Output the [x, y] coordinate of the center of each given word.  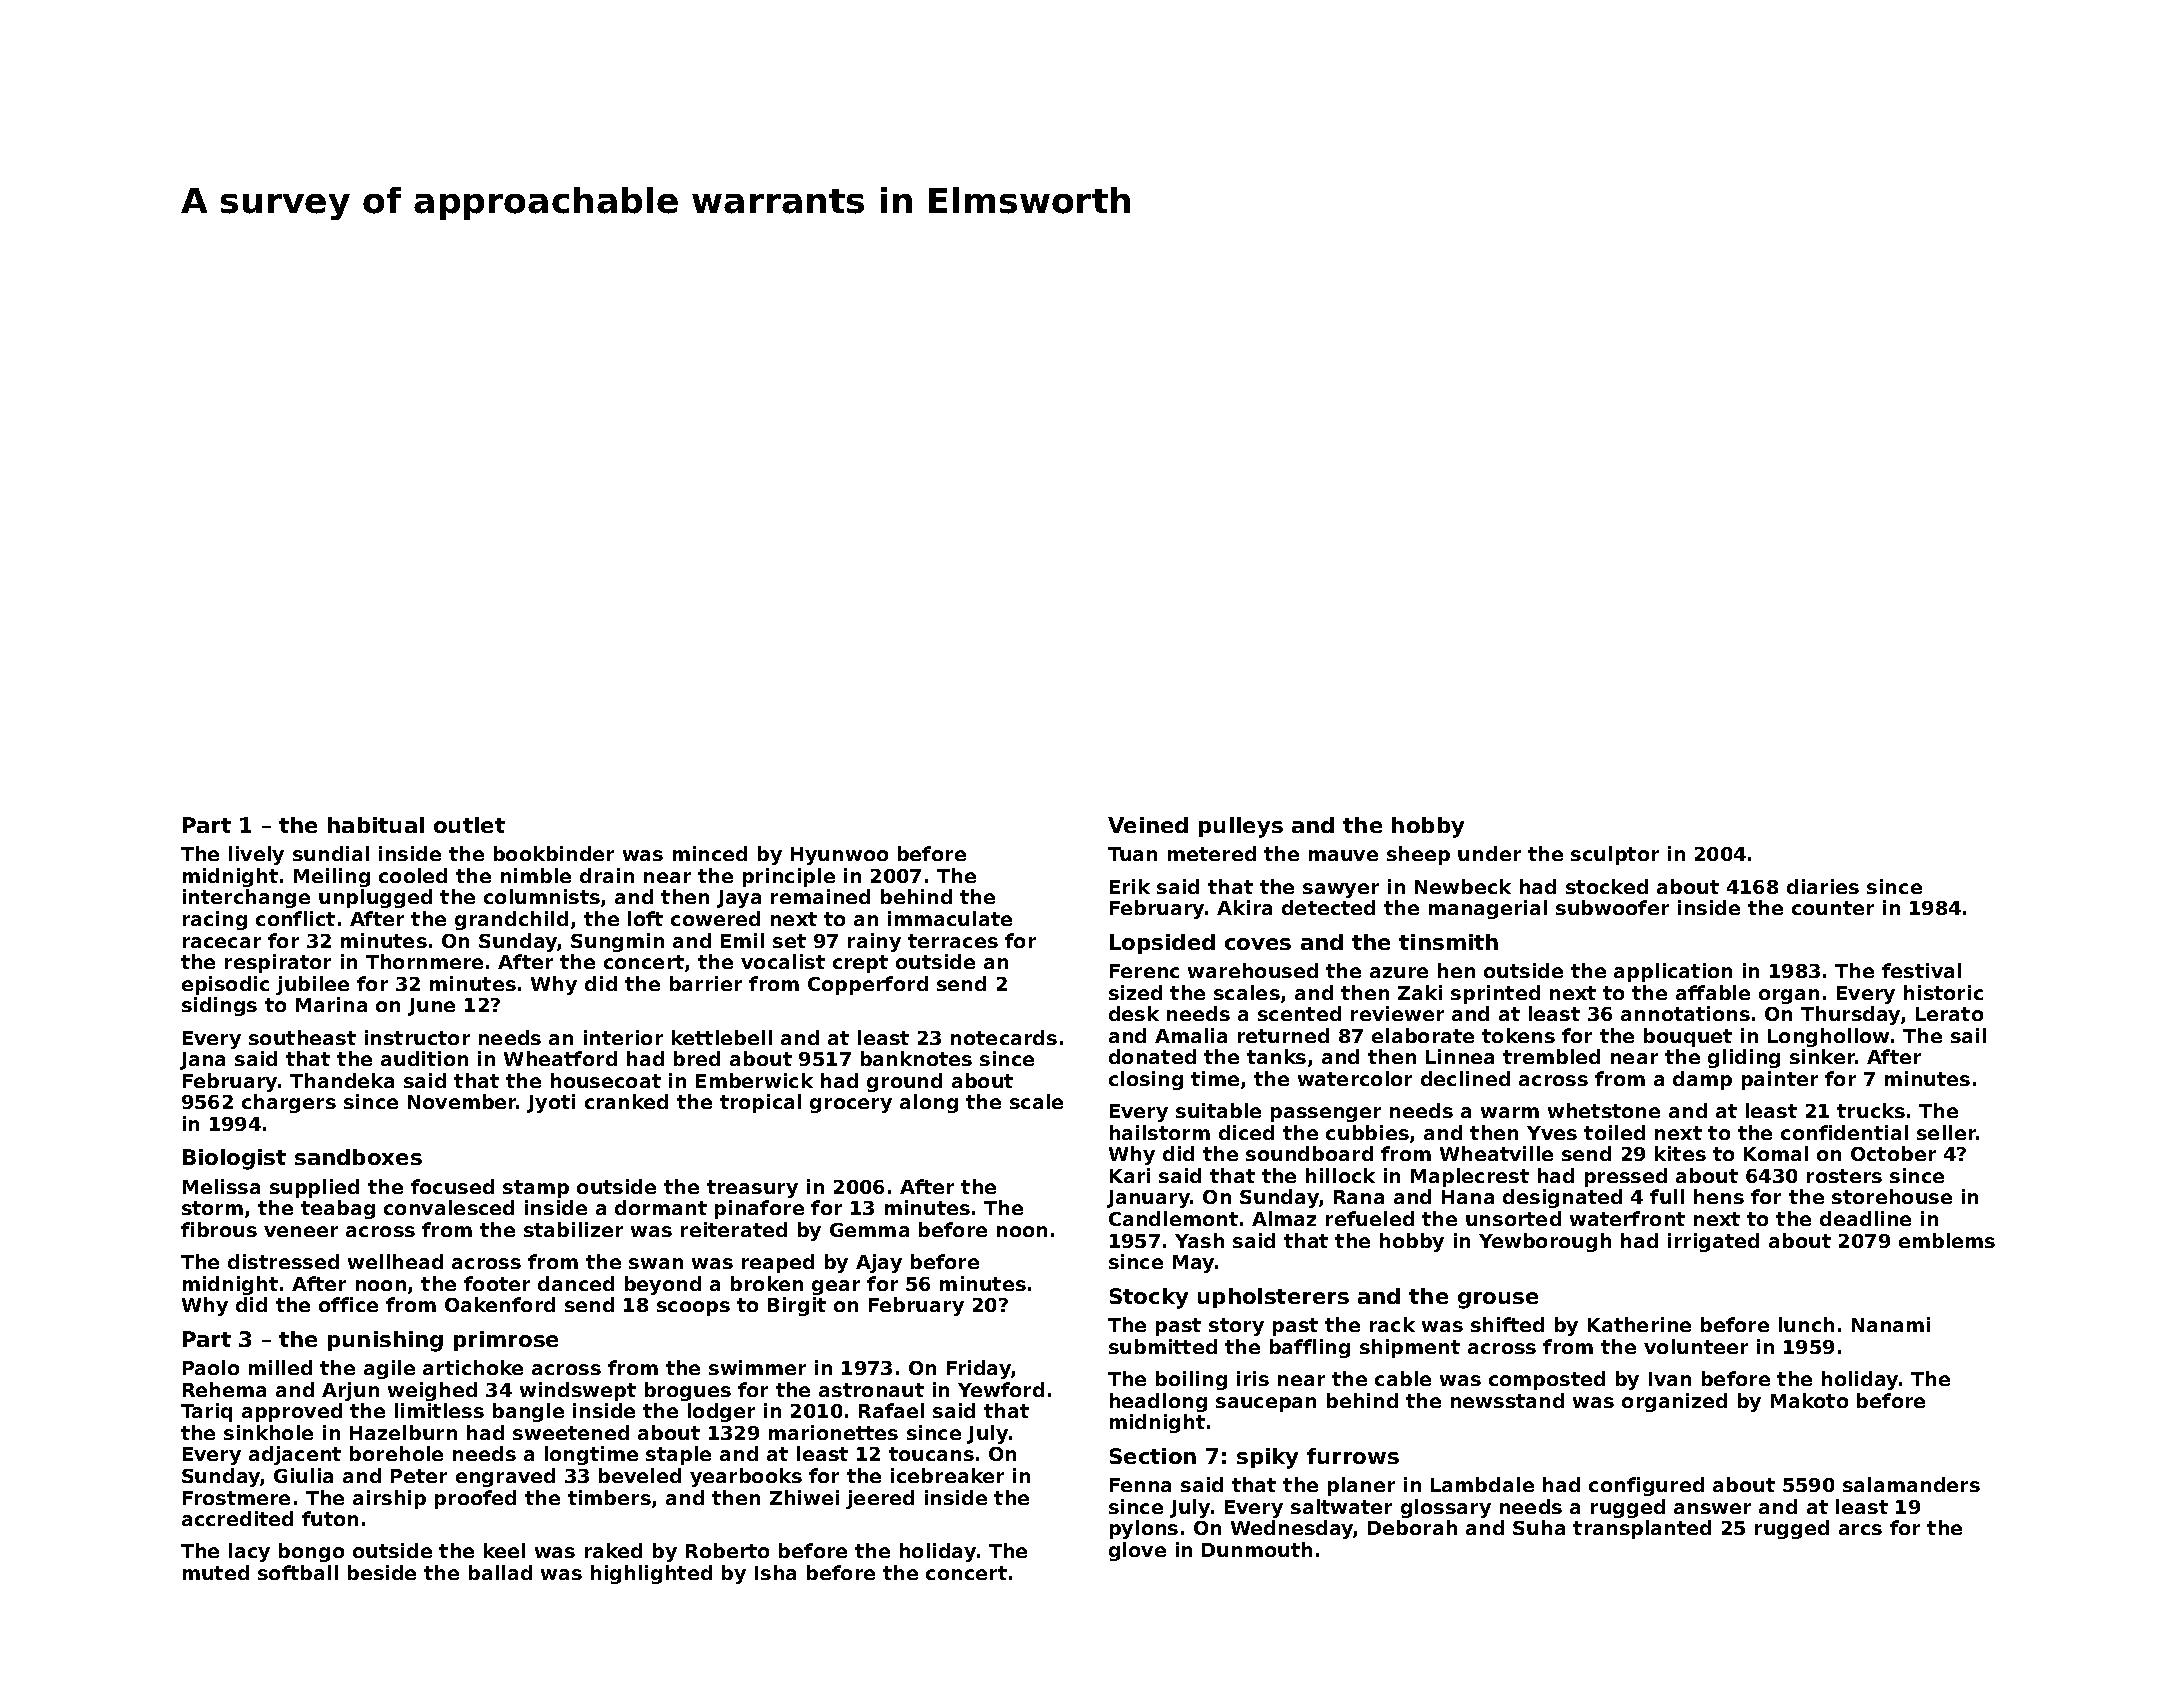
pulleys [1241, 827]
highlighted [651, 1574]
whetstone [1604, 1110]
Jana [202, 1061]
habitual [376, 825]
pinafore [759, 1209]
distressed [283, 1261]
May [1193, 1264]
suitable [1218, 1110]
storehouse [1892, 1196]
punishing [385, 1341]
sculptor [1615, 855]
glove [1137, 1551]
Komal [1776, 1153]
